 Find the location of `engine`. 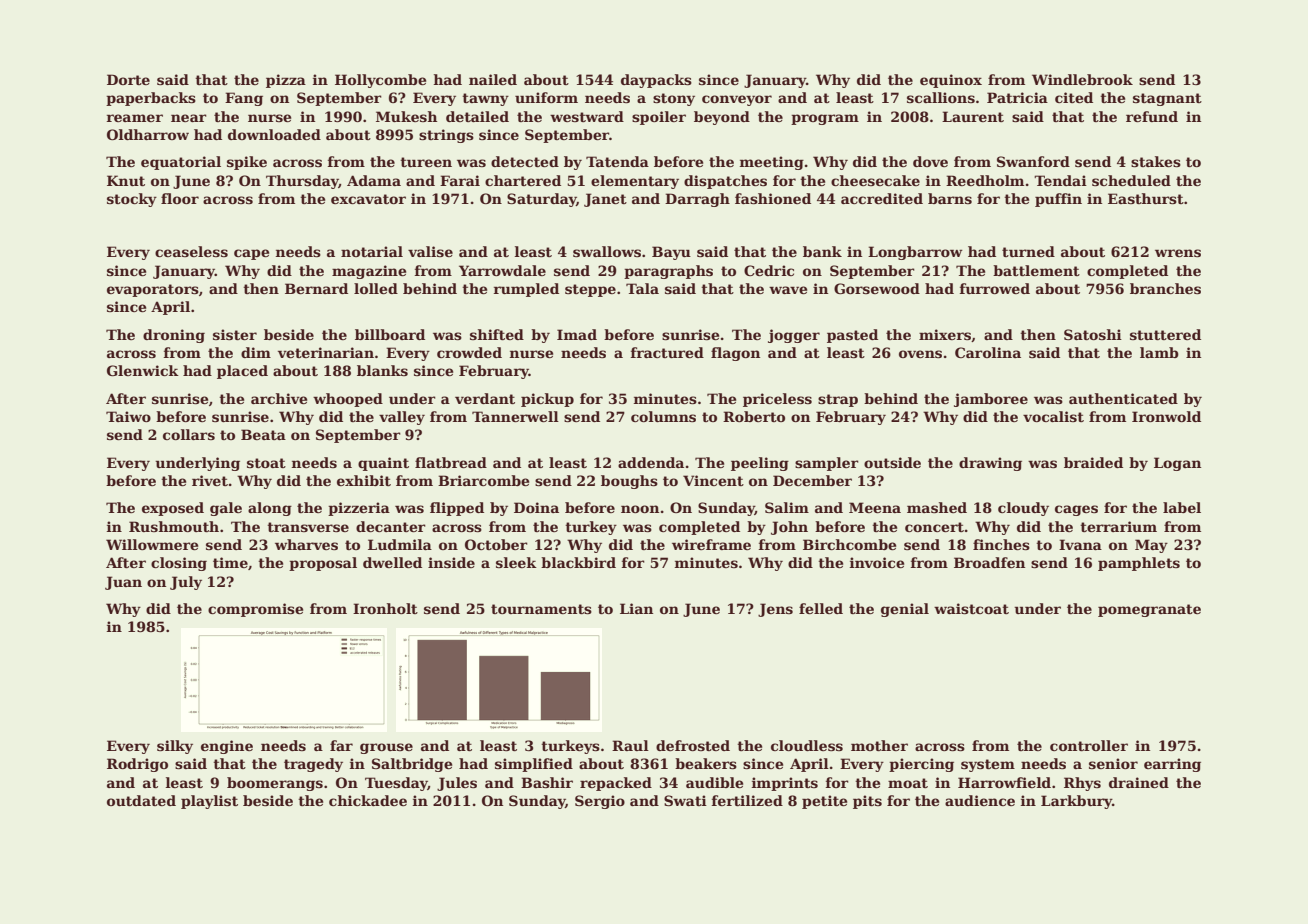

engine is located at coordinates (227, 747).
